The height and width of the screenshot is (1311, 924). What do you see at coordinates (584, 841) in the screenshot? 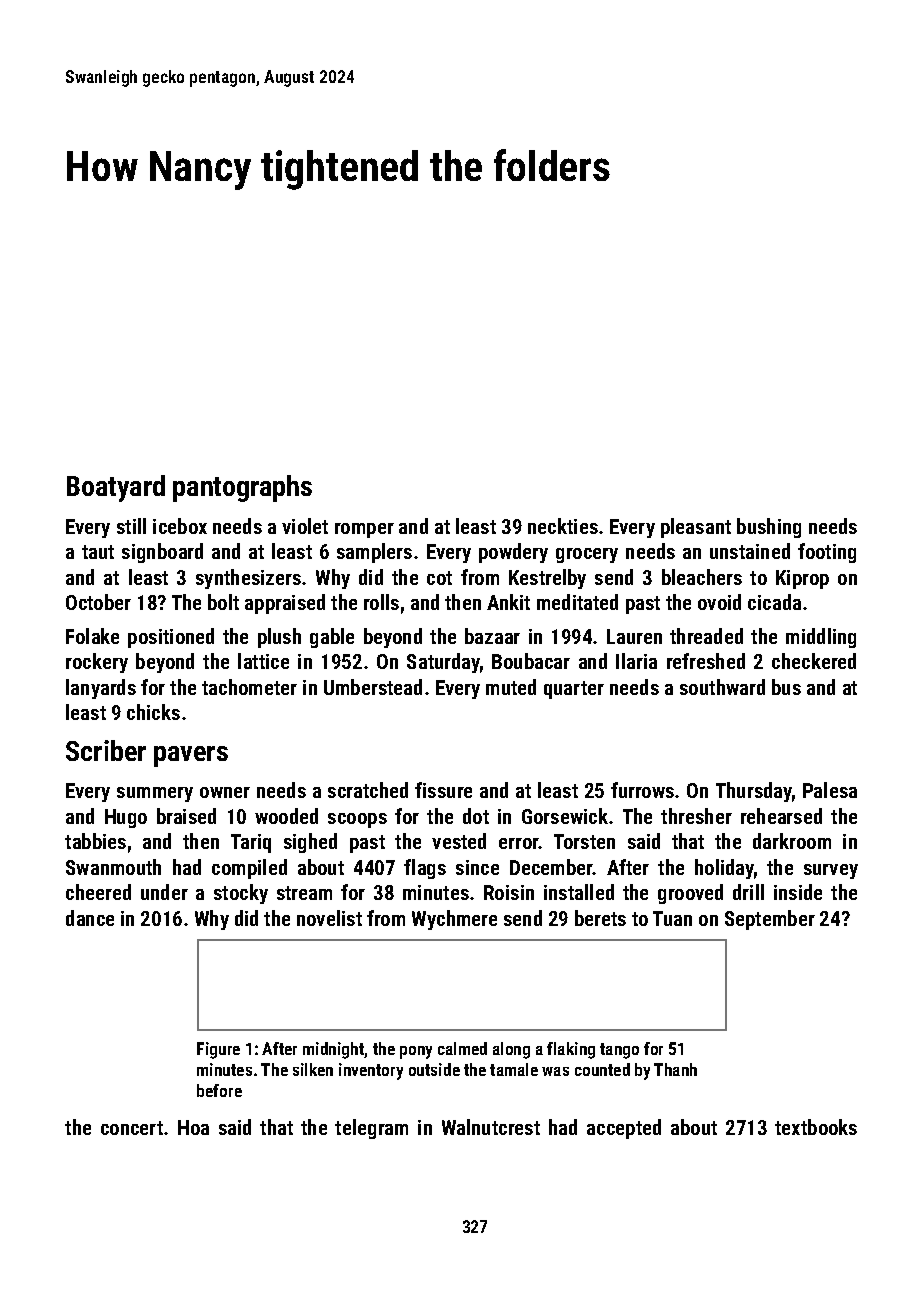
I see `Torsten` at bounding box center [584, 841].
